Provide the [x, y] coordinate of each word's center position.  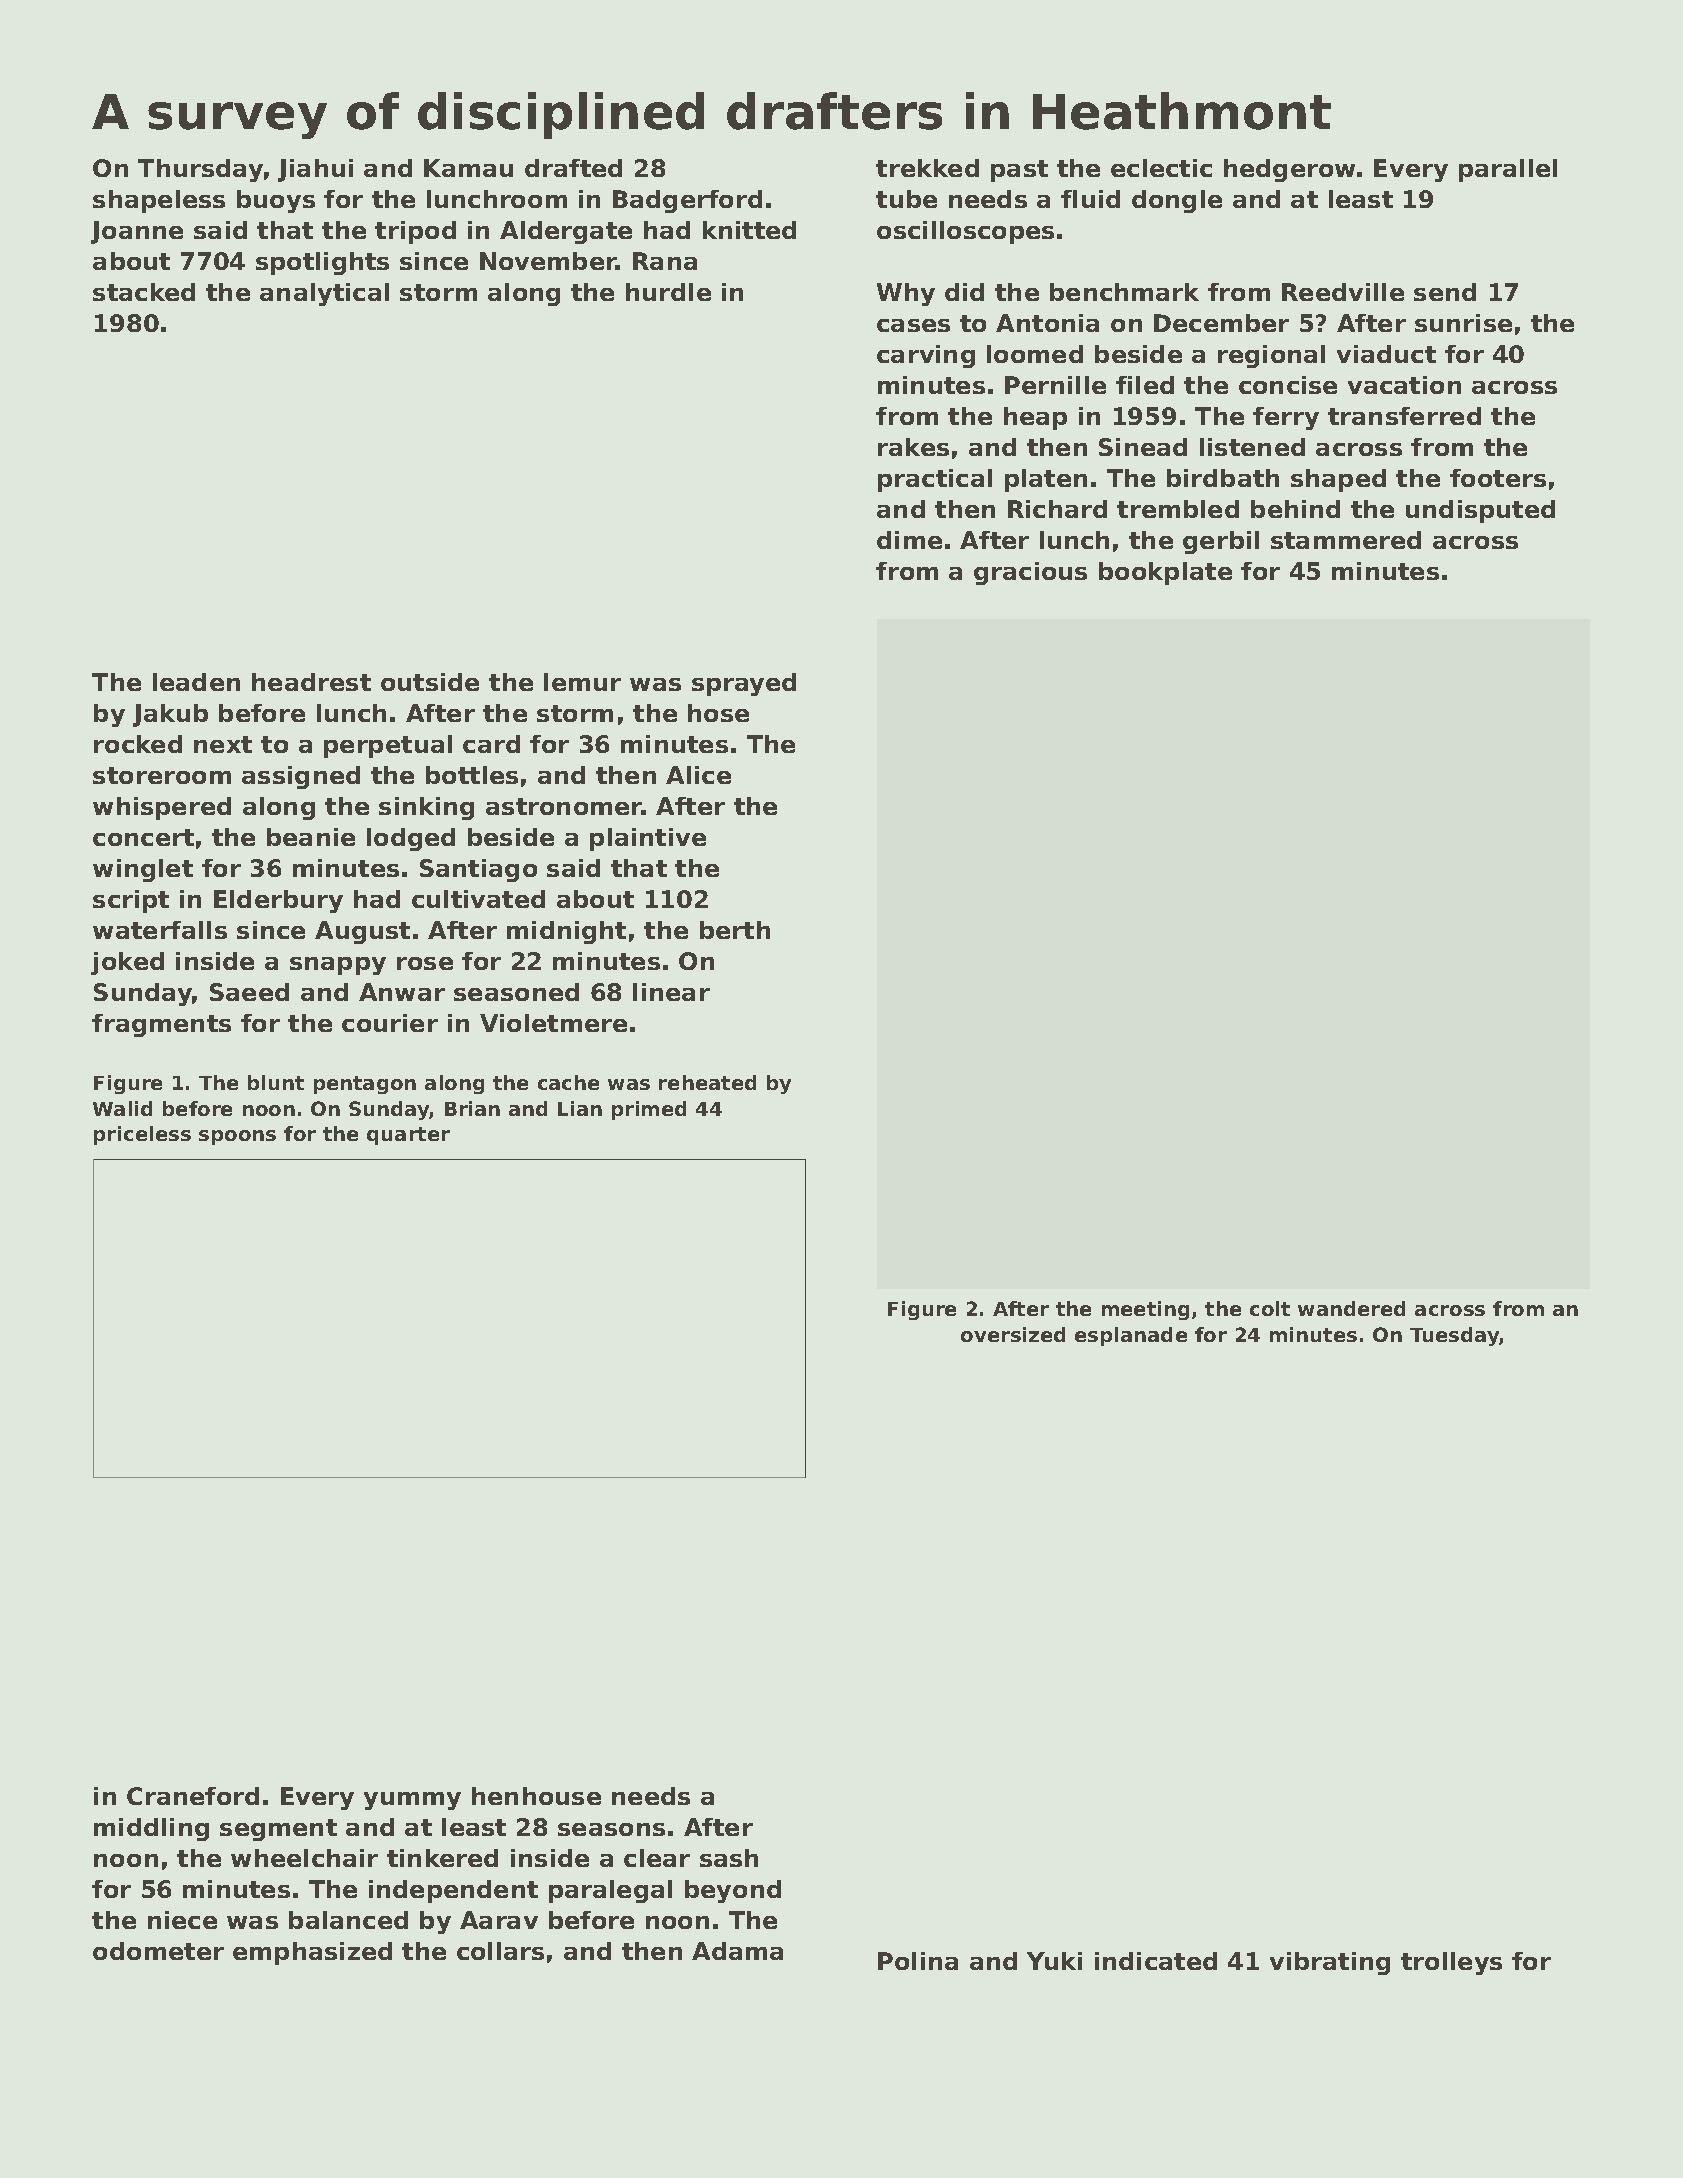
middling [151, 1829]
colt [1270, 1308]
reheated [707, 1082]
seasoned [516, 992]
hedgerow [1289, 170]
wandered [1351, 1308]
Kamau [468, 168]
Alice [698, 775]
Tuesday [1455, 1336]
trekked [927, 168]
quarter [408, 1136]
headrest [311, 682]
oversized [1013, 1334]
